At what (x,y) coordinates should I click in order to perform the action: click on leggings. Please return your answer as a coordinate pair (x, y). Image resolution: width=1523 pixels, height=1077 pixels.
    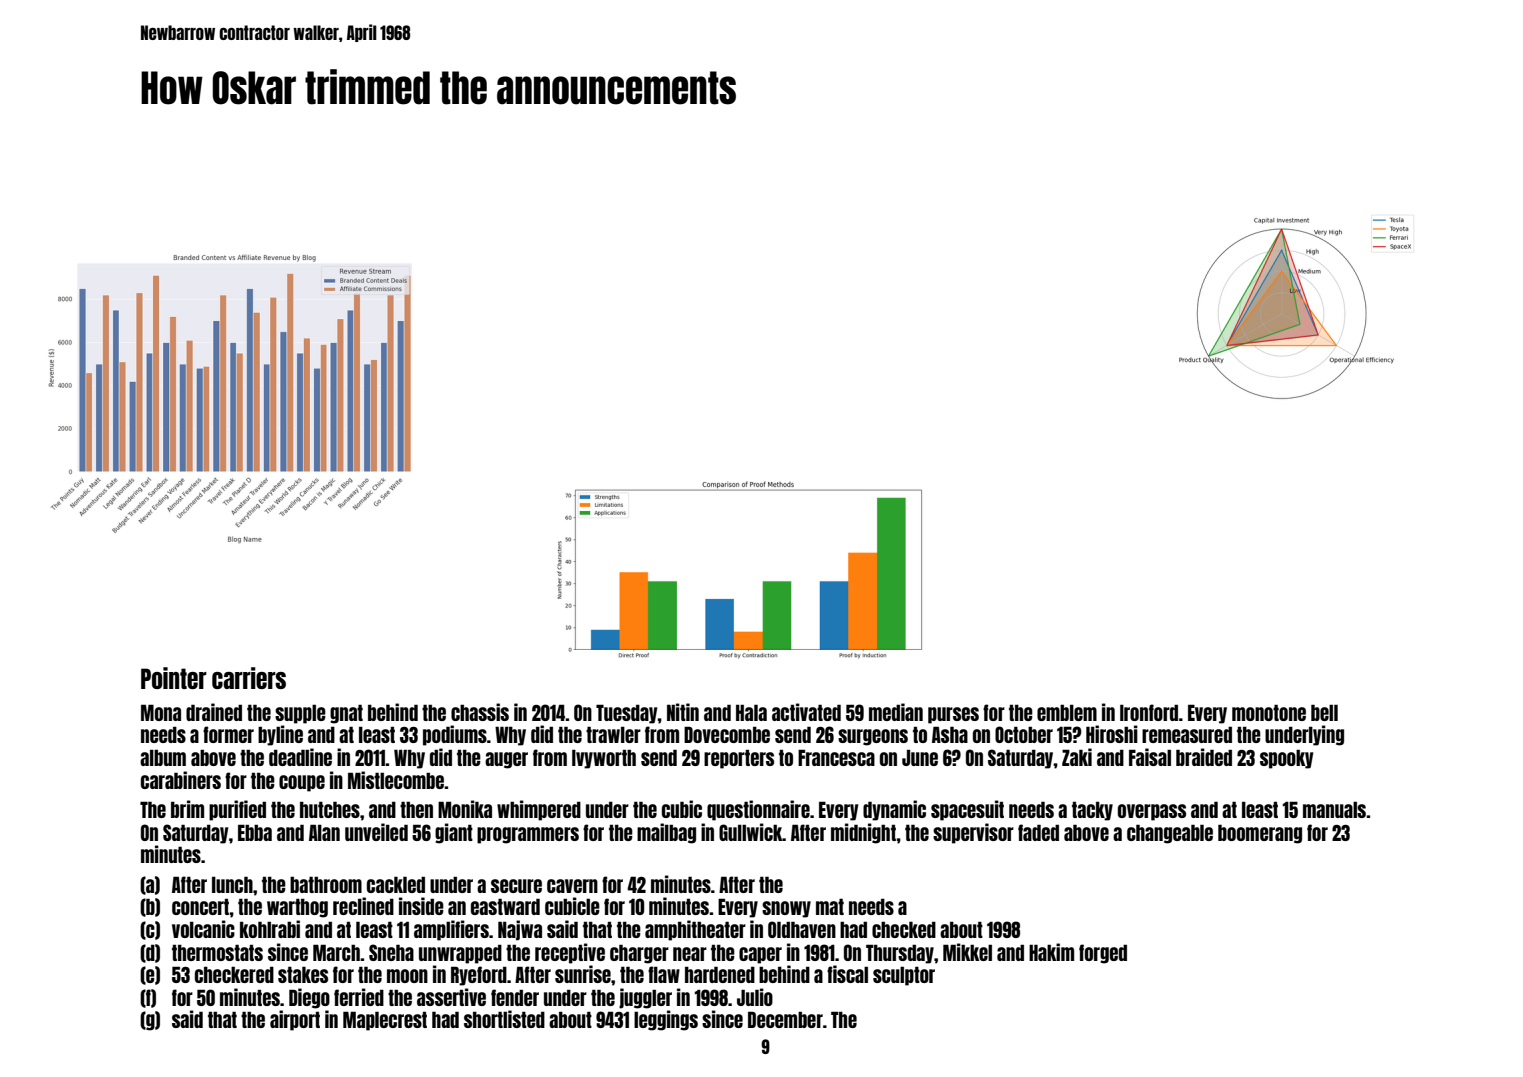
    Looking at the image, I should click on (666, 1020).
